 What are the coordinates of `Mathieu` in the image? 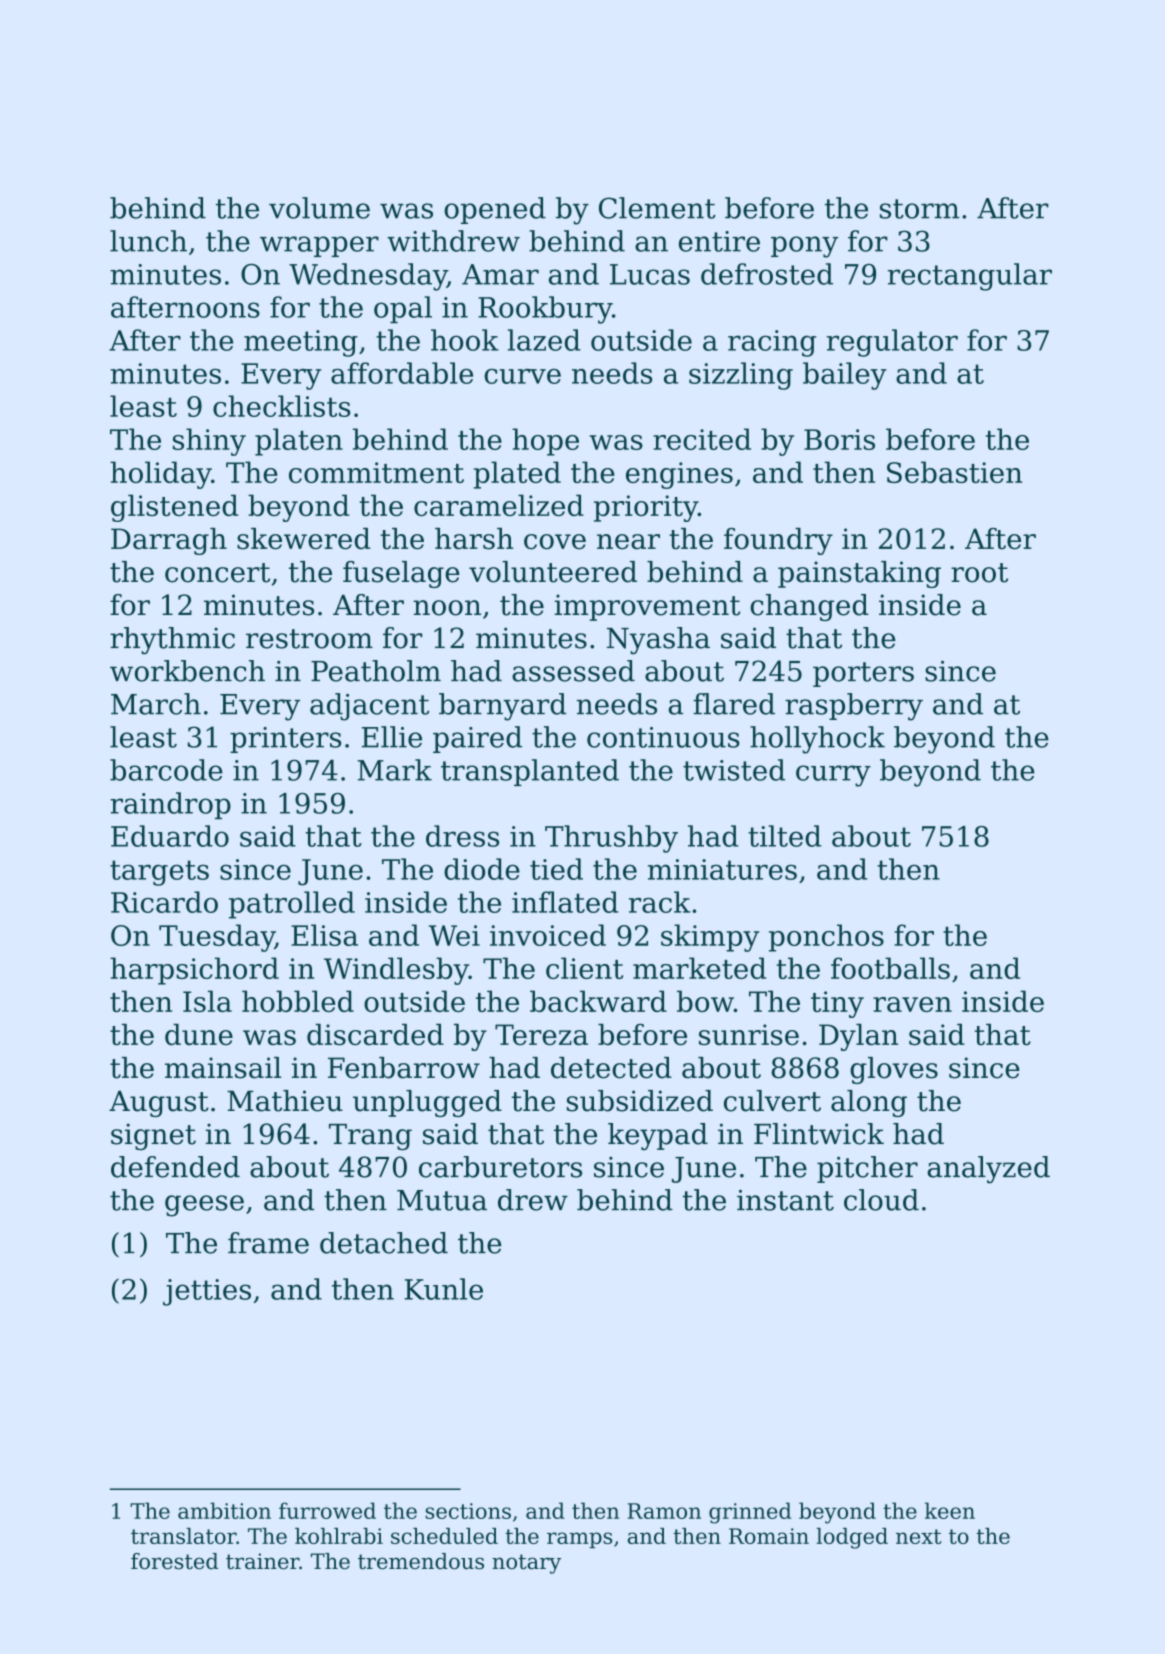 It's located at (285, 1101).
